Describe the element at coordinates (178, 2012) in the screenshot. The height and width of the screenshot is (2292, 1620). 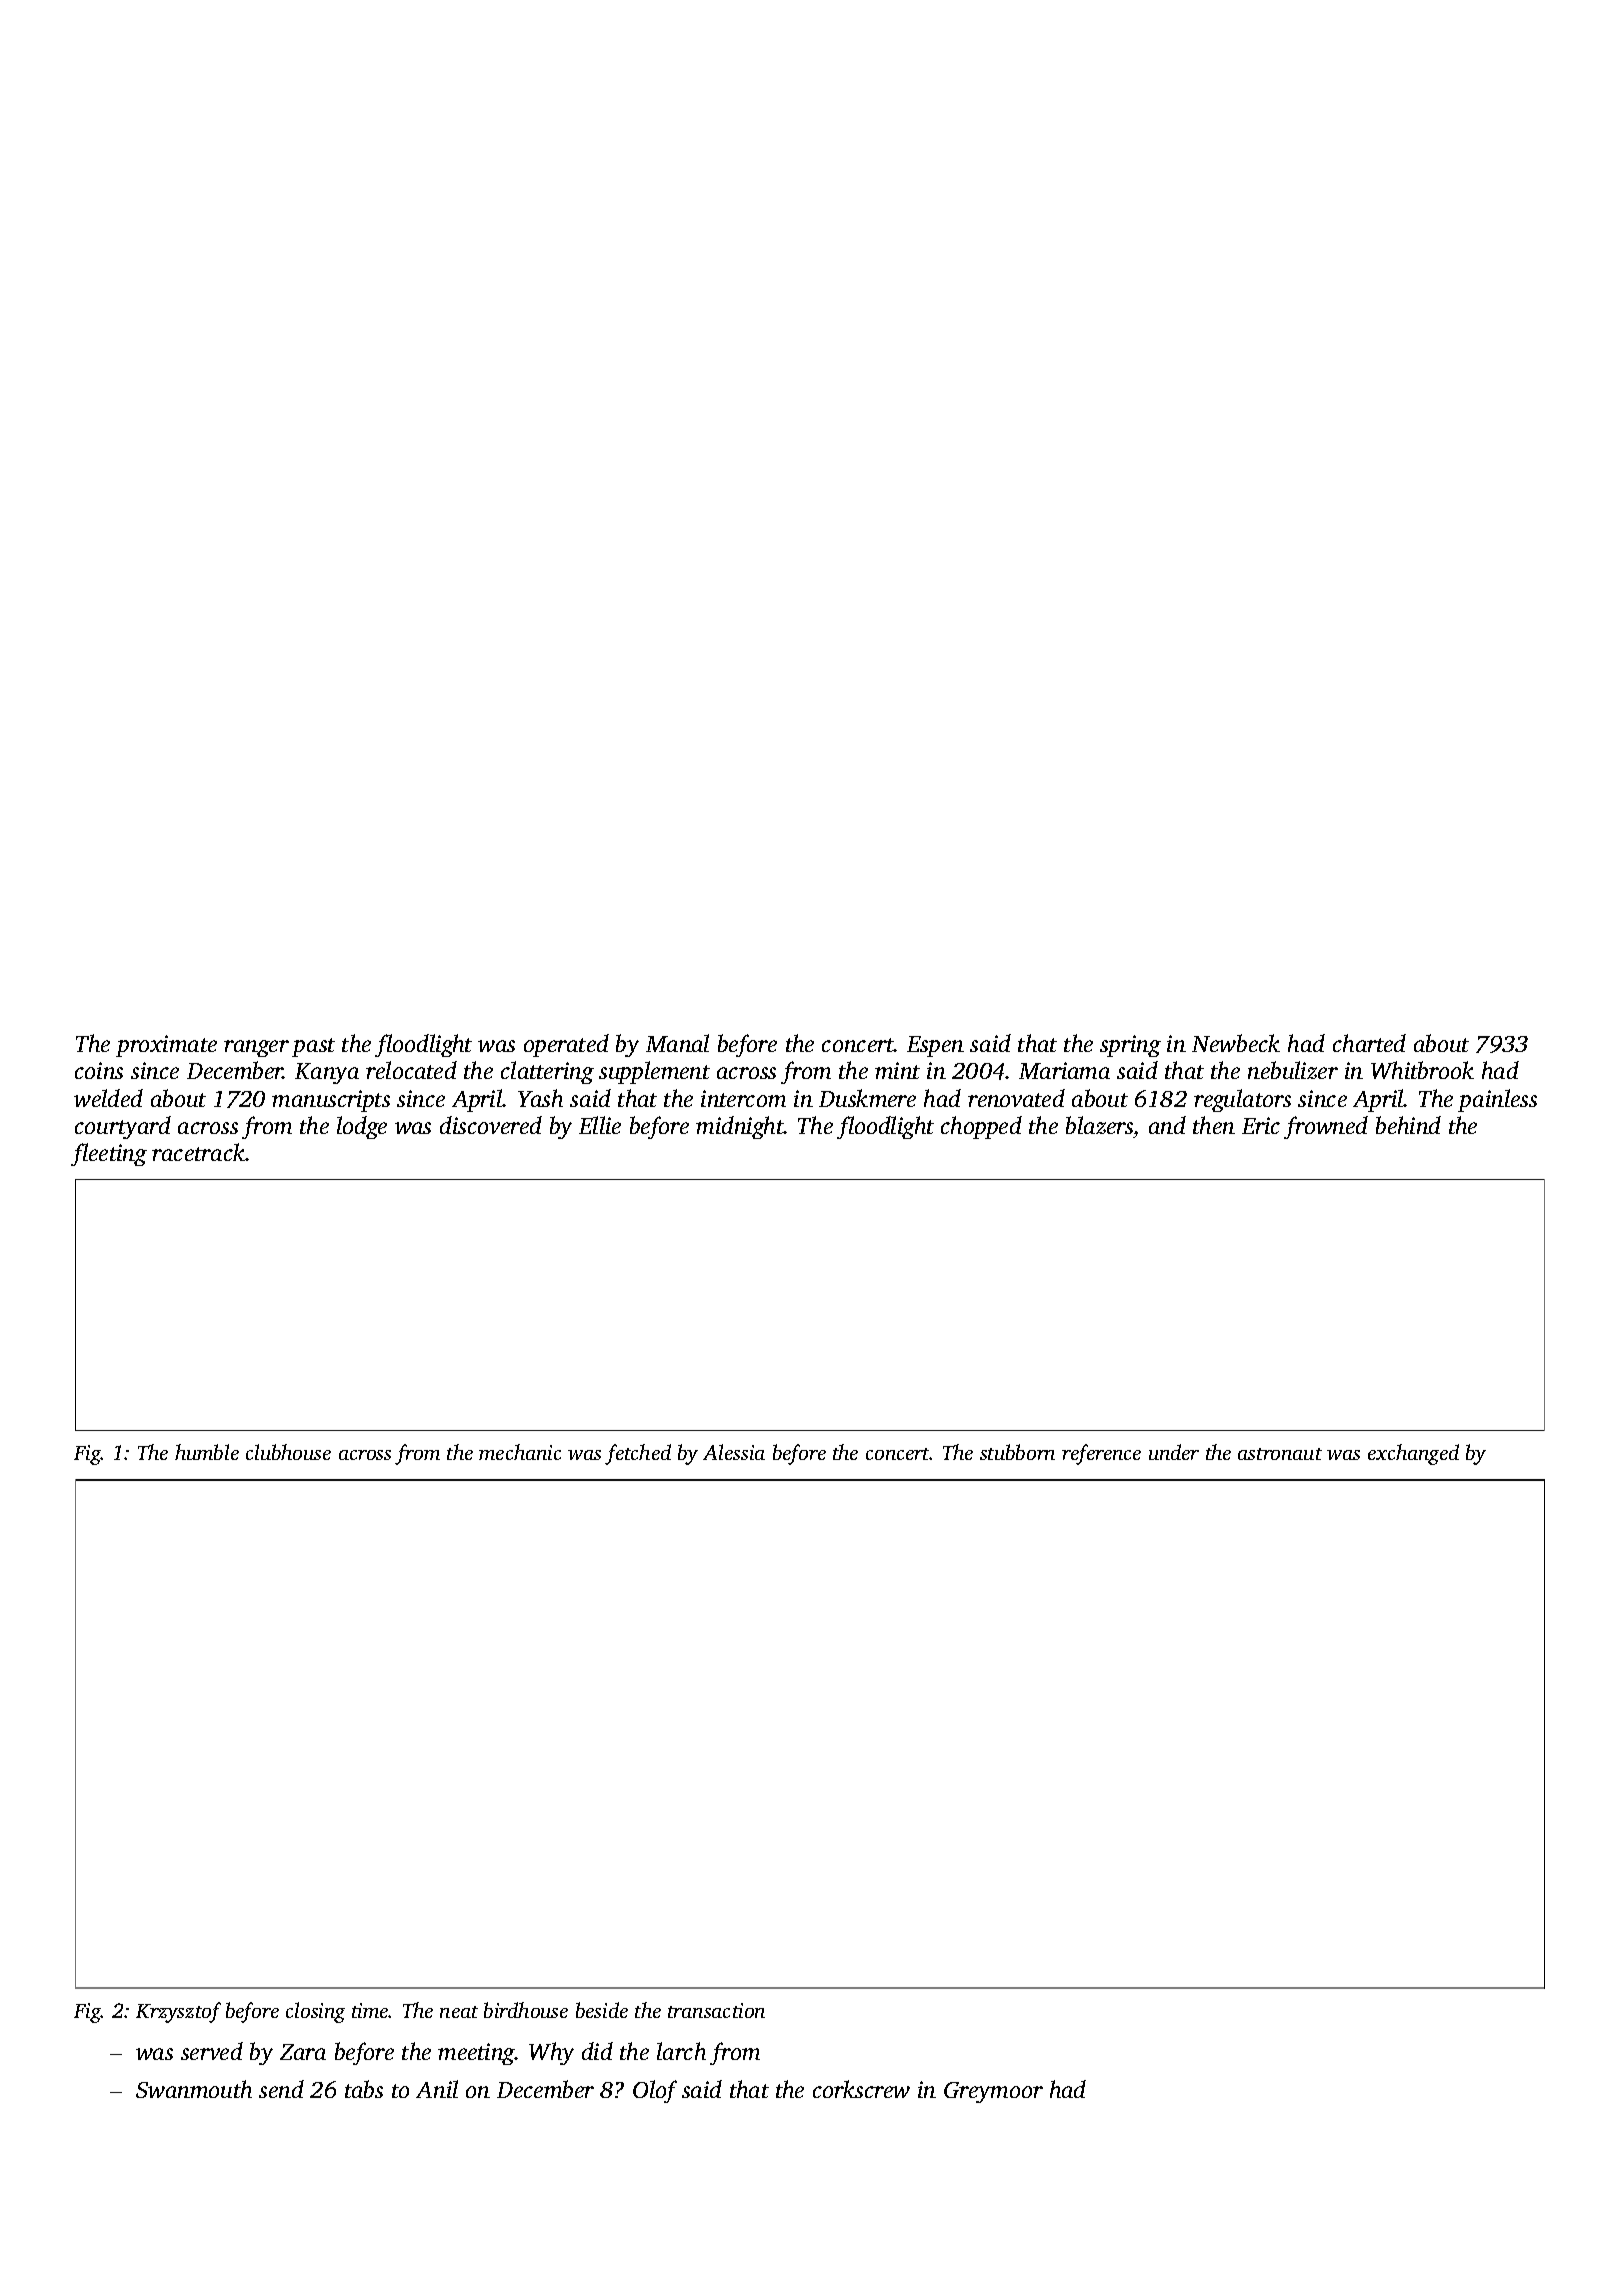
I see `Krzysztof` at that location.
